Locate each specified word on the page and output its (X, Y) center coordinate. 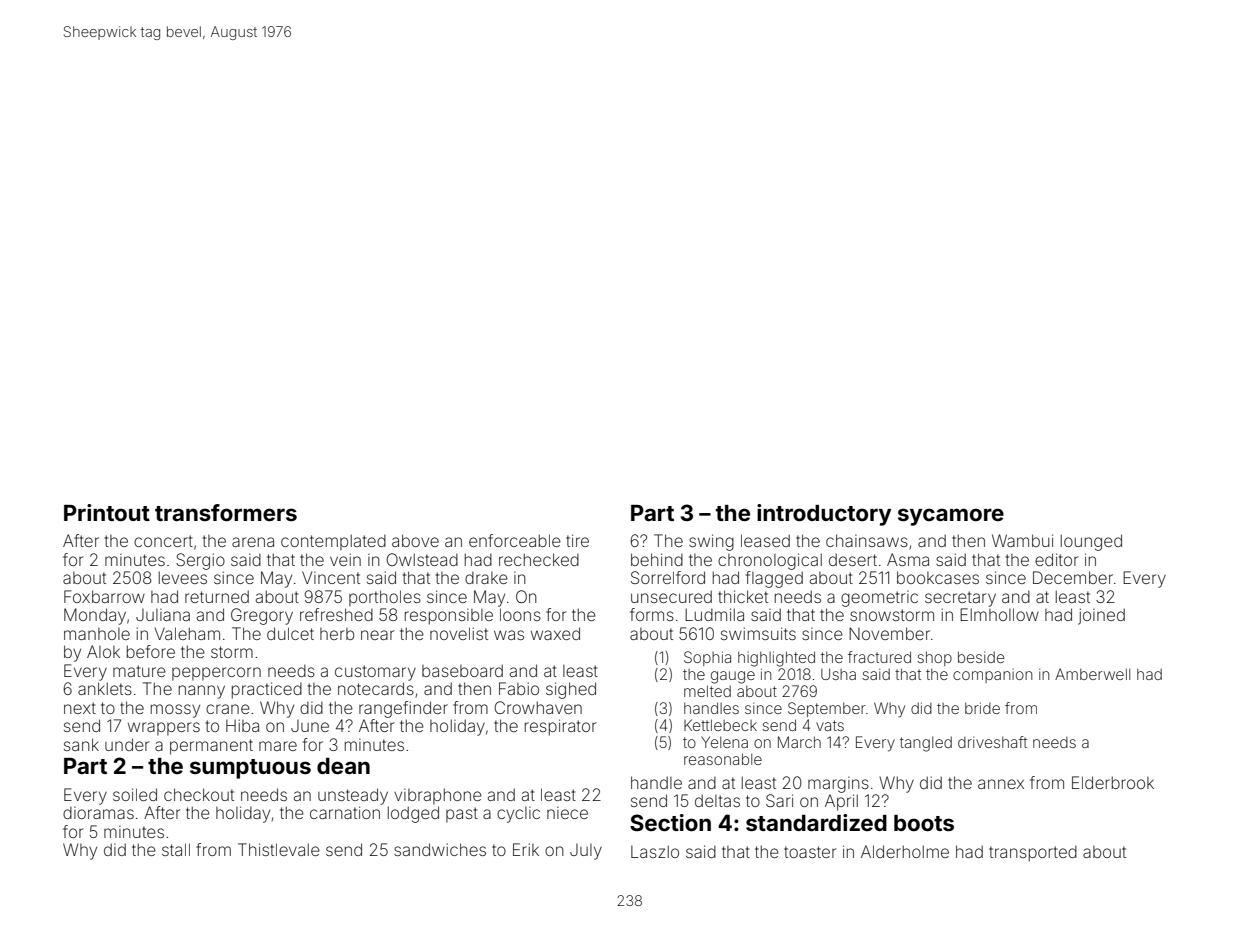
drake (486, 578)
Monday (95, 616)
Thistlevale (279, 849)
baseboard (462, 670)
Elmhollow (999, 614)
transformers (226, 512)
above (415, 540)
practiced (267, 690)
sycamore (951, 517)
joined (1101, 616)
